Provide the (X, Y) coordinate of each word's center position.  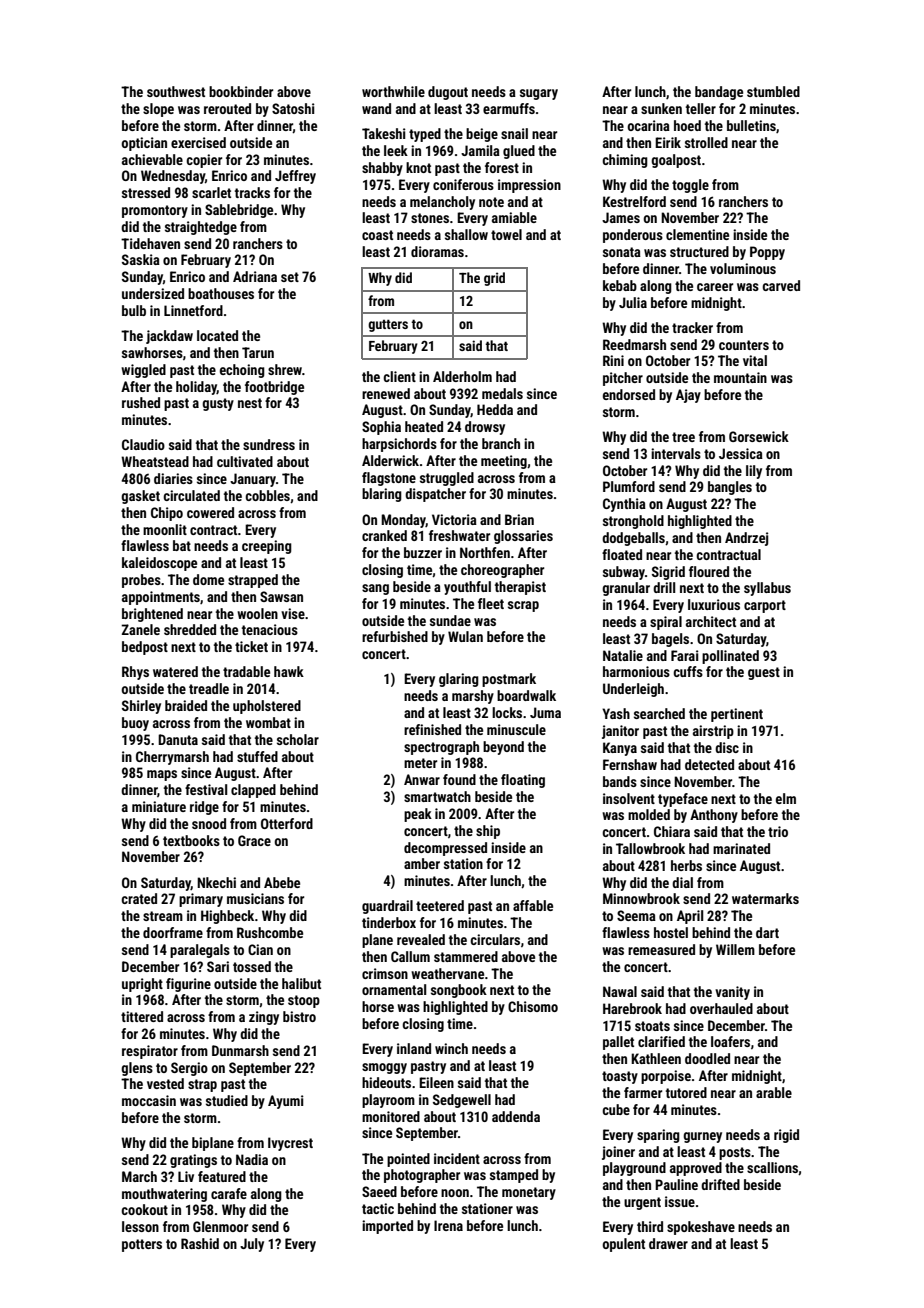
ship (488, 832)
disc (727, 747)
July (252, 1245)
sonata (622, 252)
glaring (459, 680)
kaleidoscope (159, 564)
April (690, 917)
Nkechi (216, 882)
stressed (146, 192)
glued (519, 152)
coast (377, 235)
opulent (623, 1245)
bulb (134, 310)
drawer (668, 1243)
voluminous (743, 268)
